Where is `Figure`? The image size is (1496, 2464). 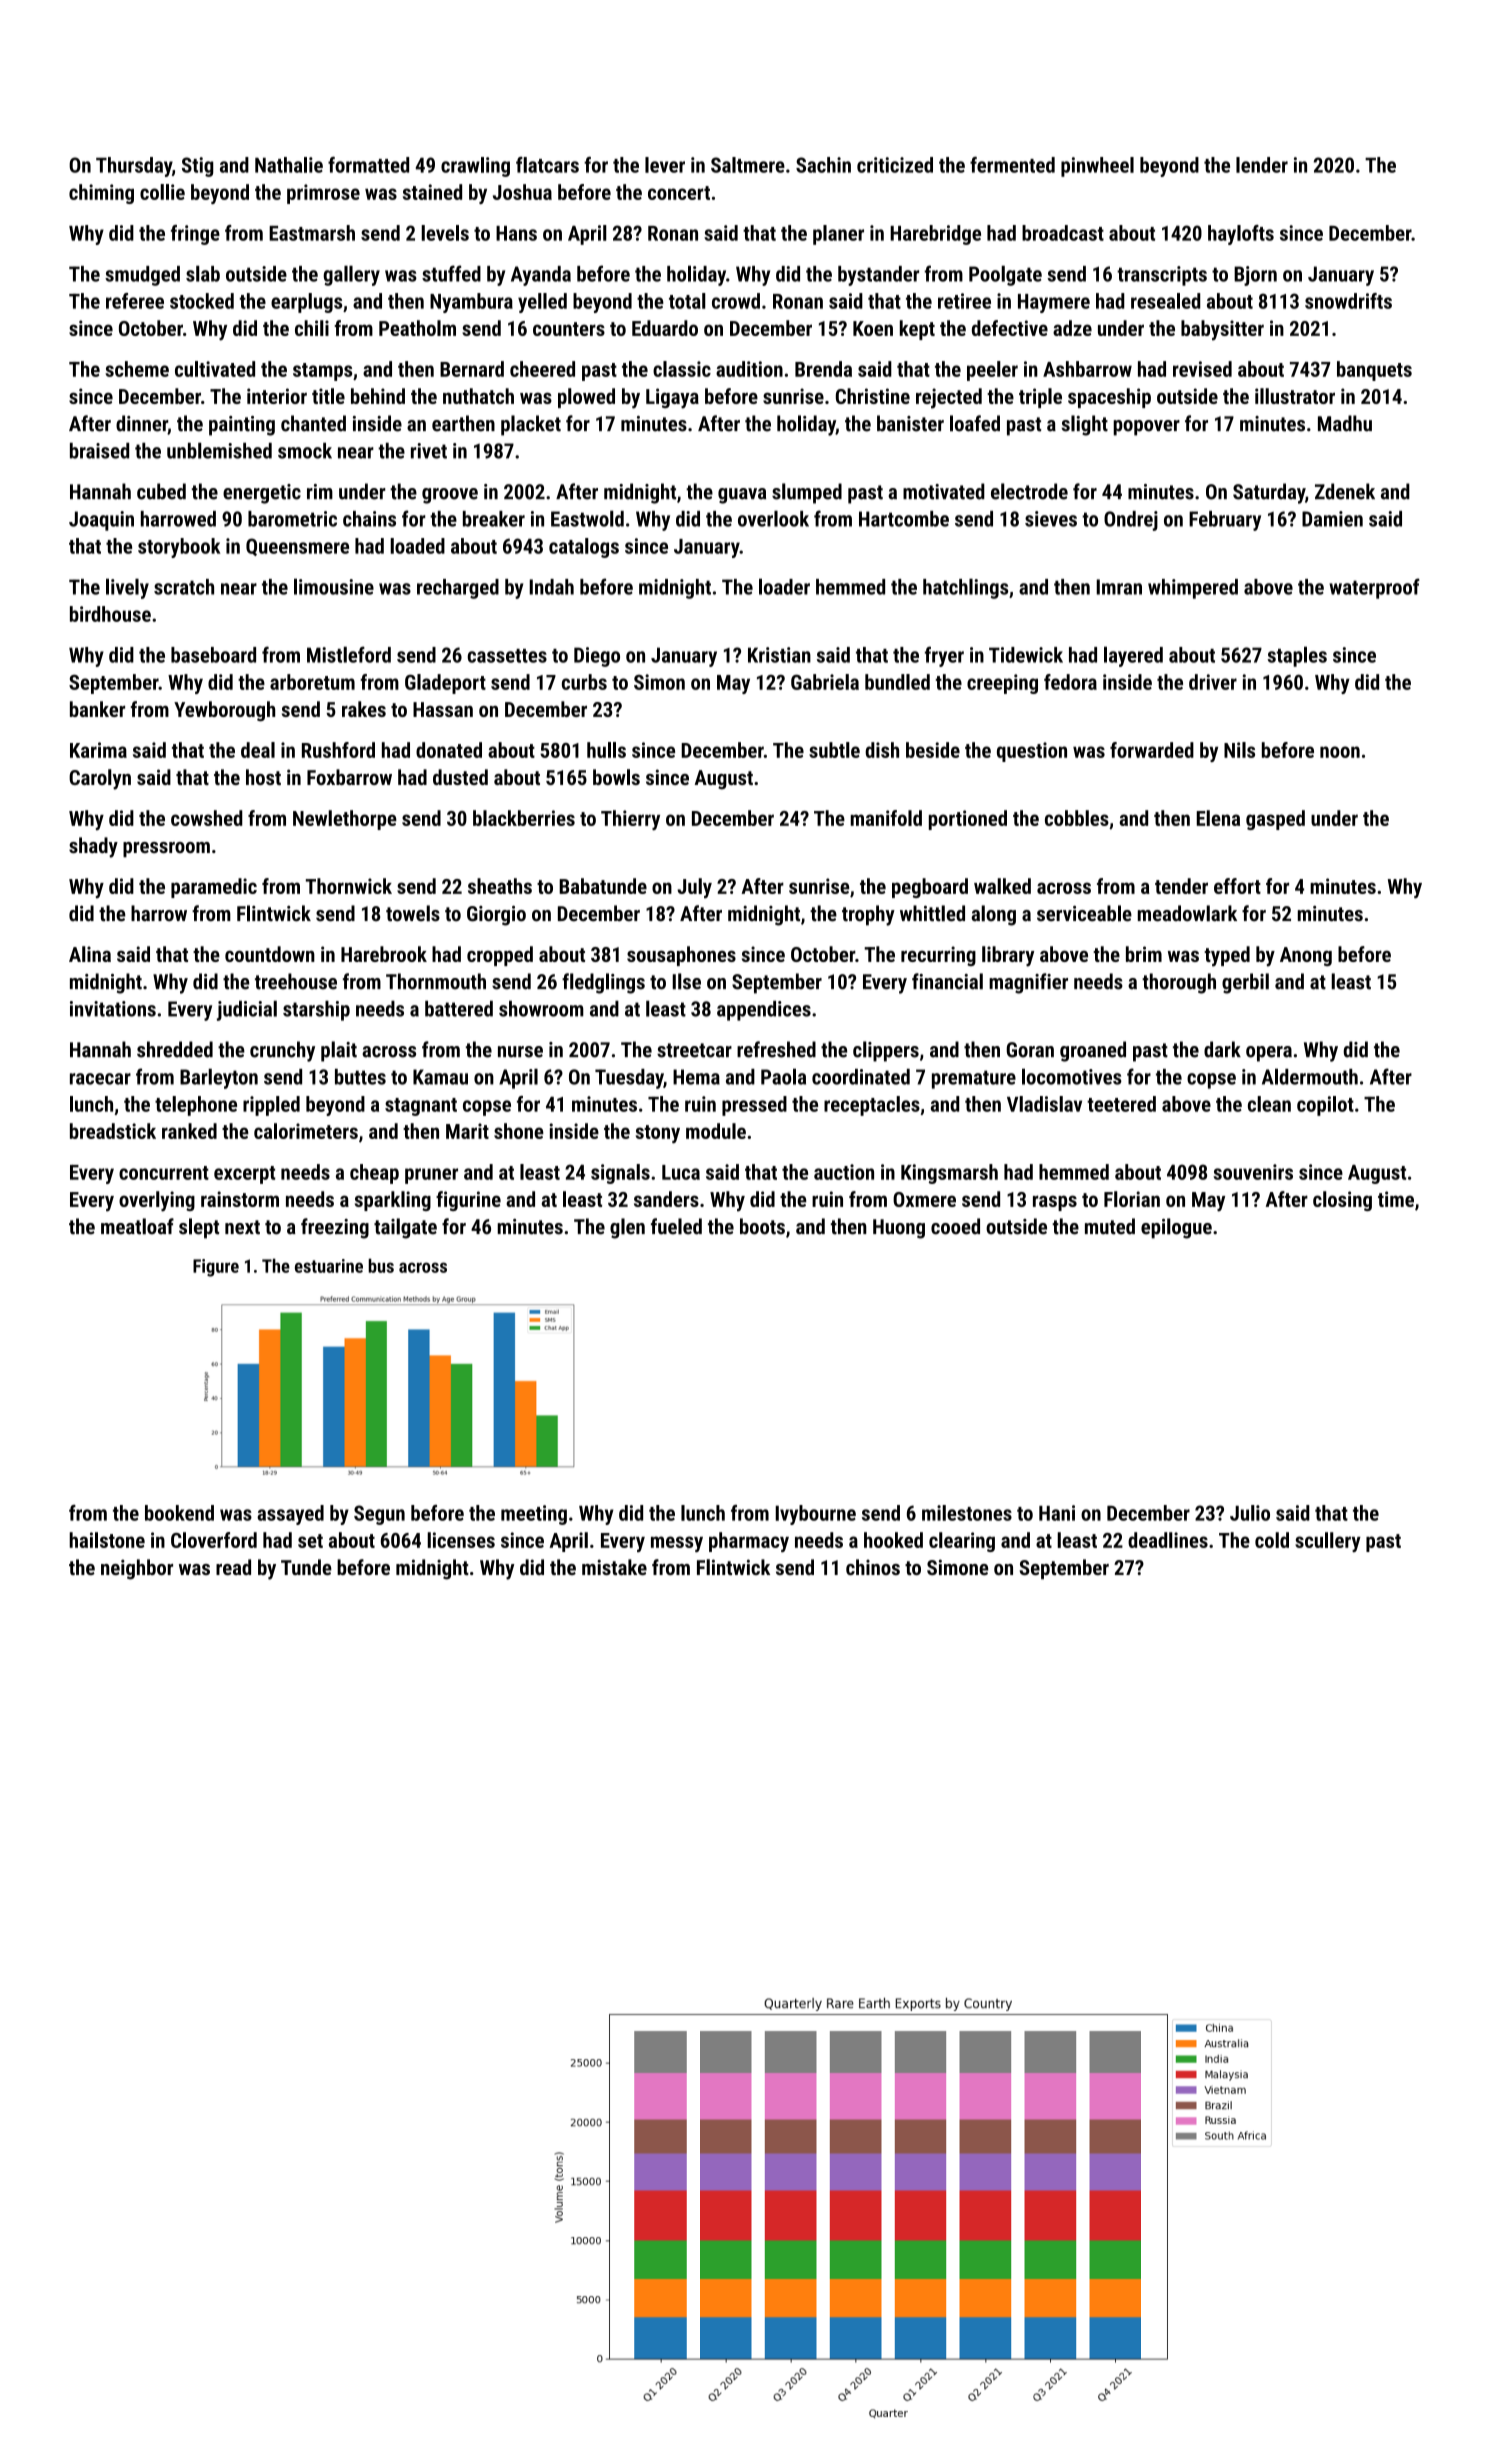 Figure is located at coordinates (216, 1268).
